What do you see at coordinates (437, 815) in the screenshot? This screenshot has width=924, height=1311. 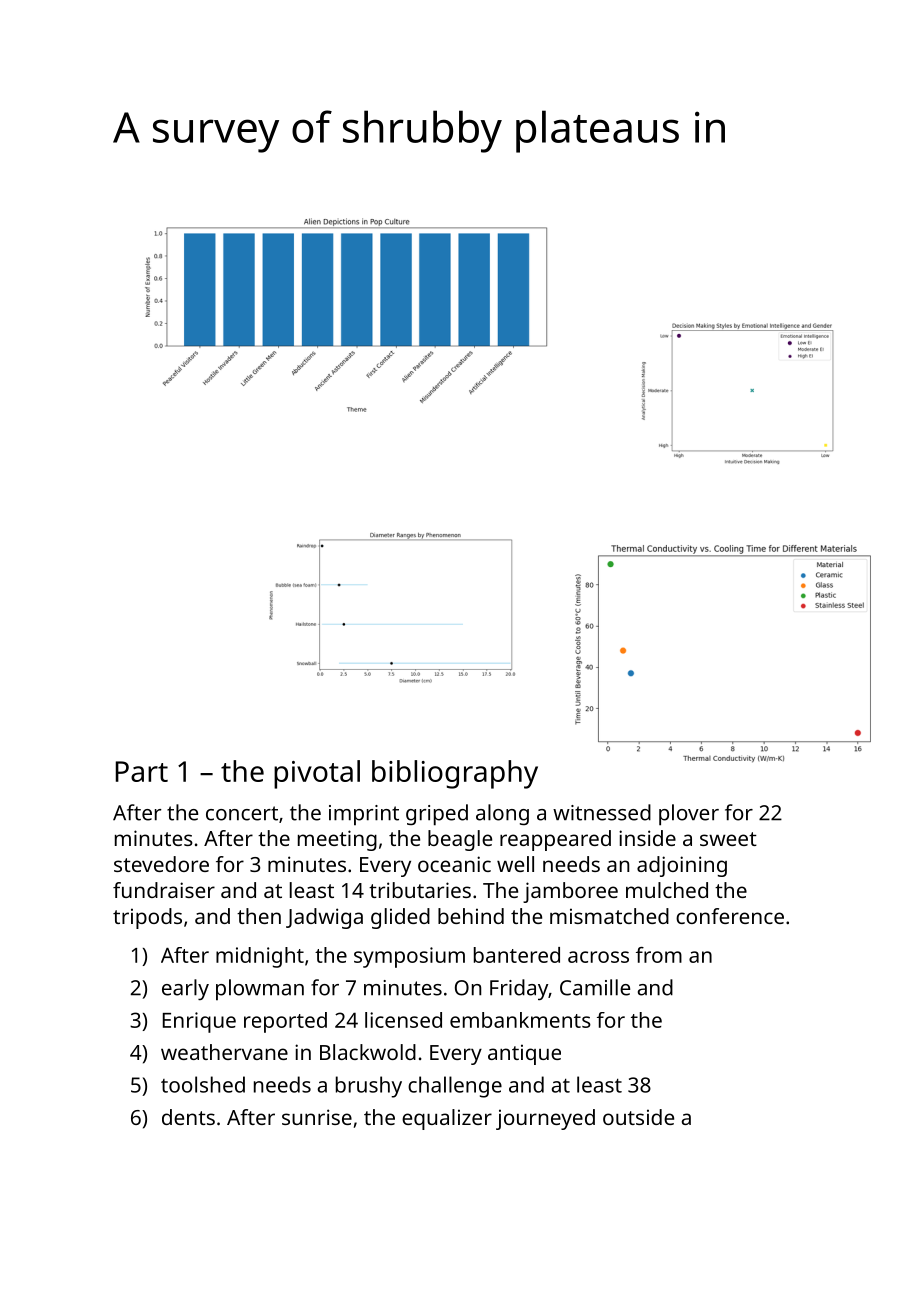 I see `griped` at bounding box center [437, 815].
